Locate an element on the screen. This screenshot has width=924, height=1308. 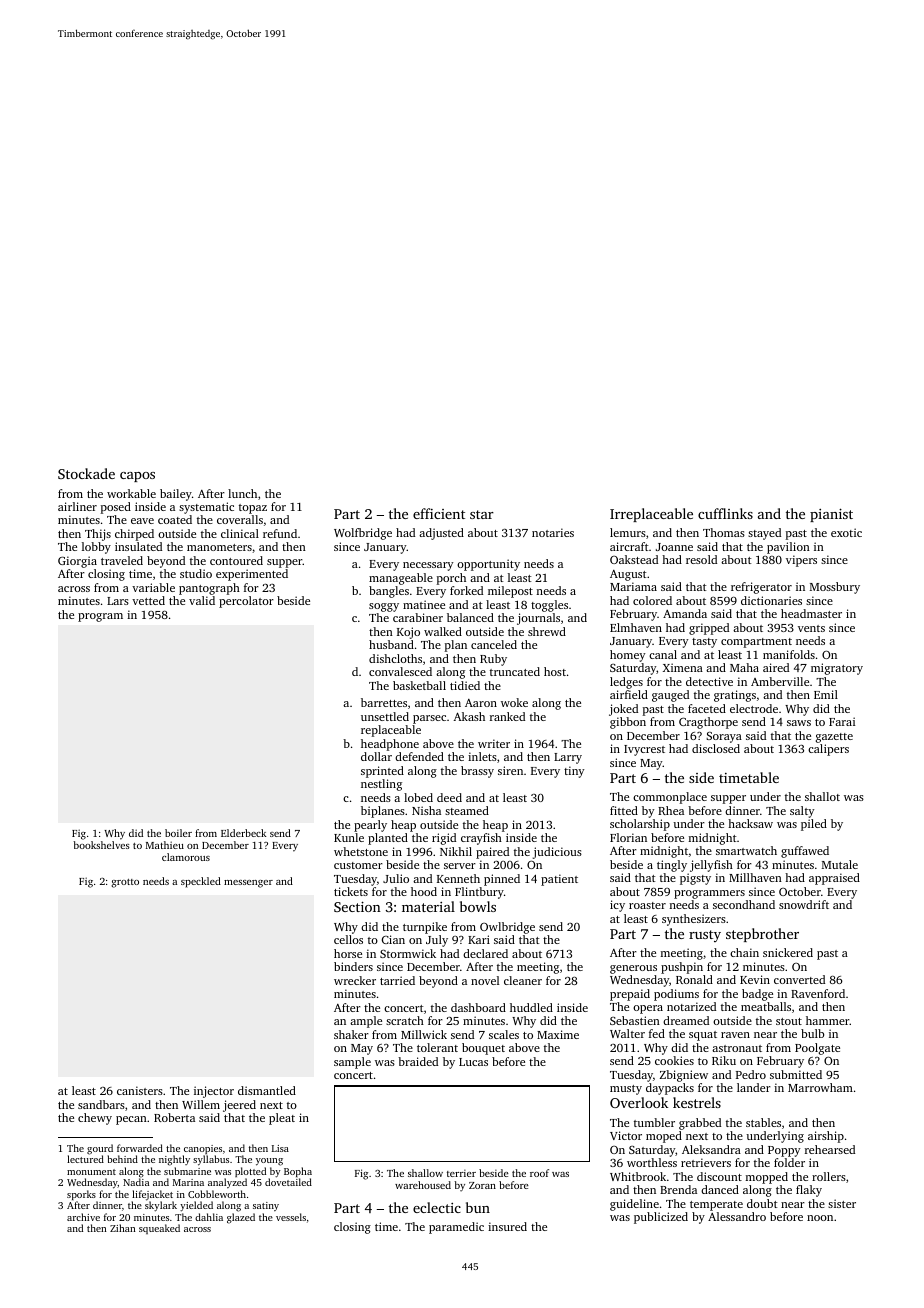
Bopha is located at coordinates (298, 1172).
